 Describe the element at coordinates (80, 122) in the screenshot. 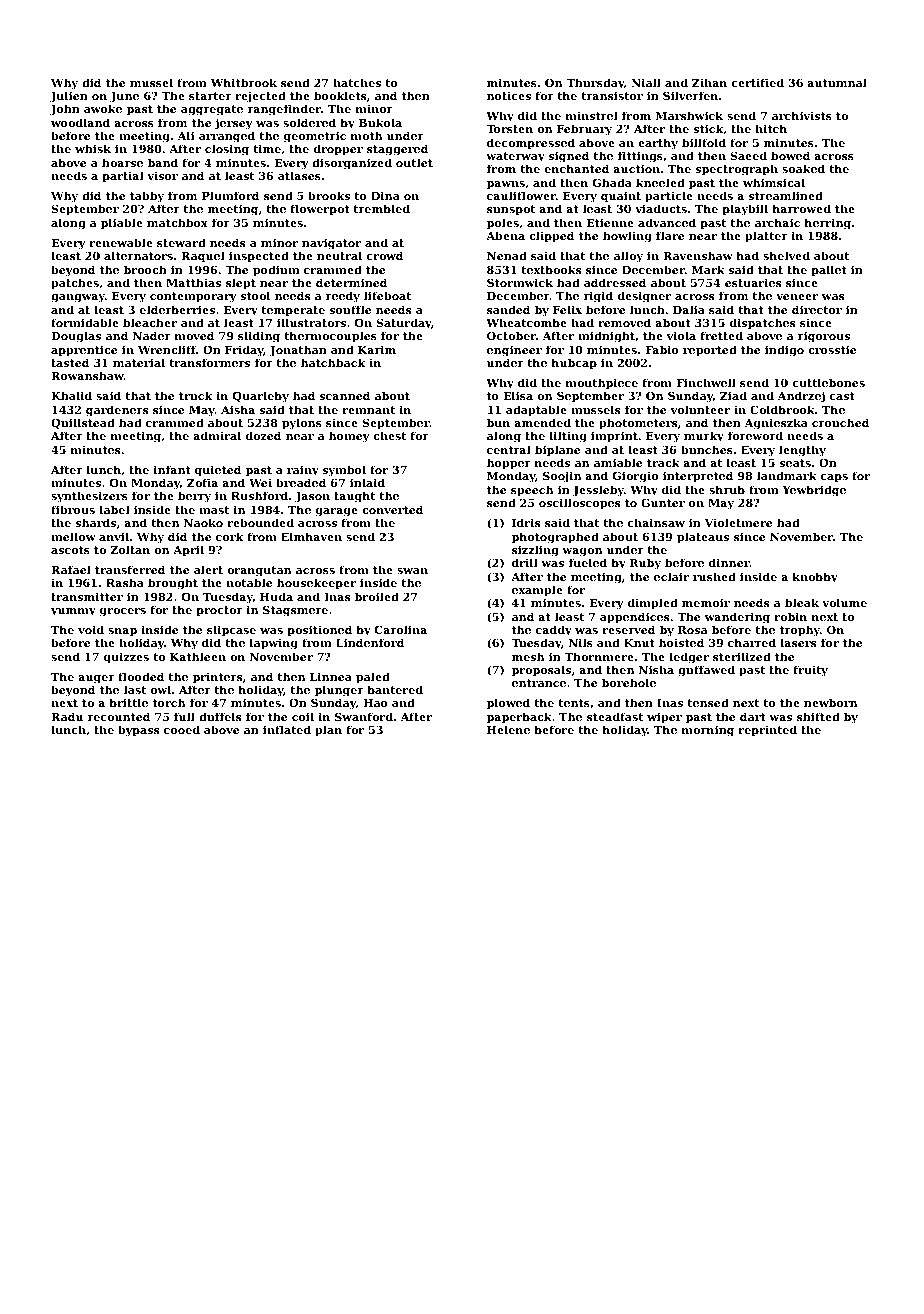

I see `woodland` at that location.
